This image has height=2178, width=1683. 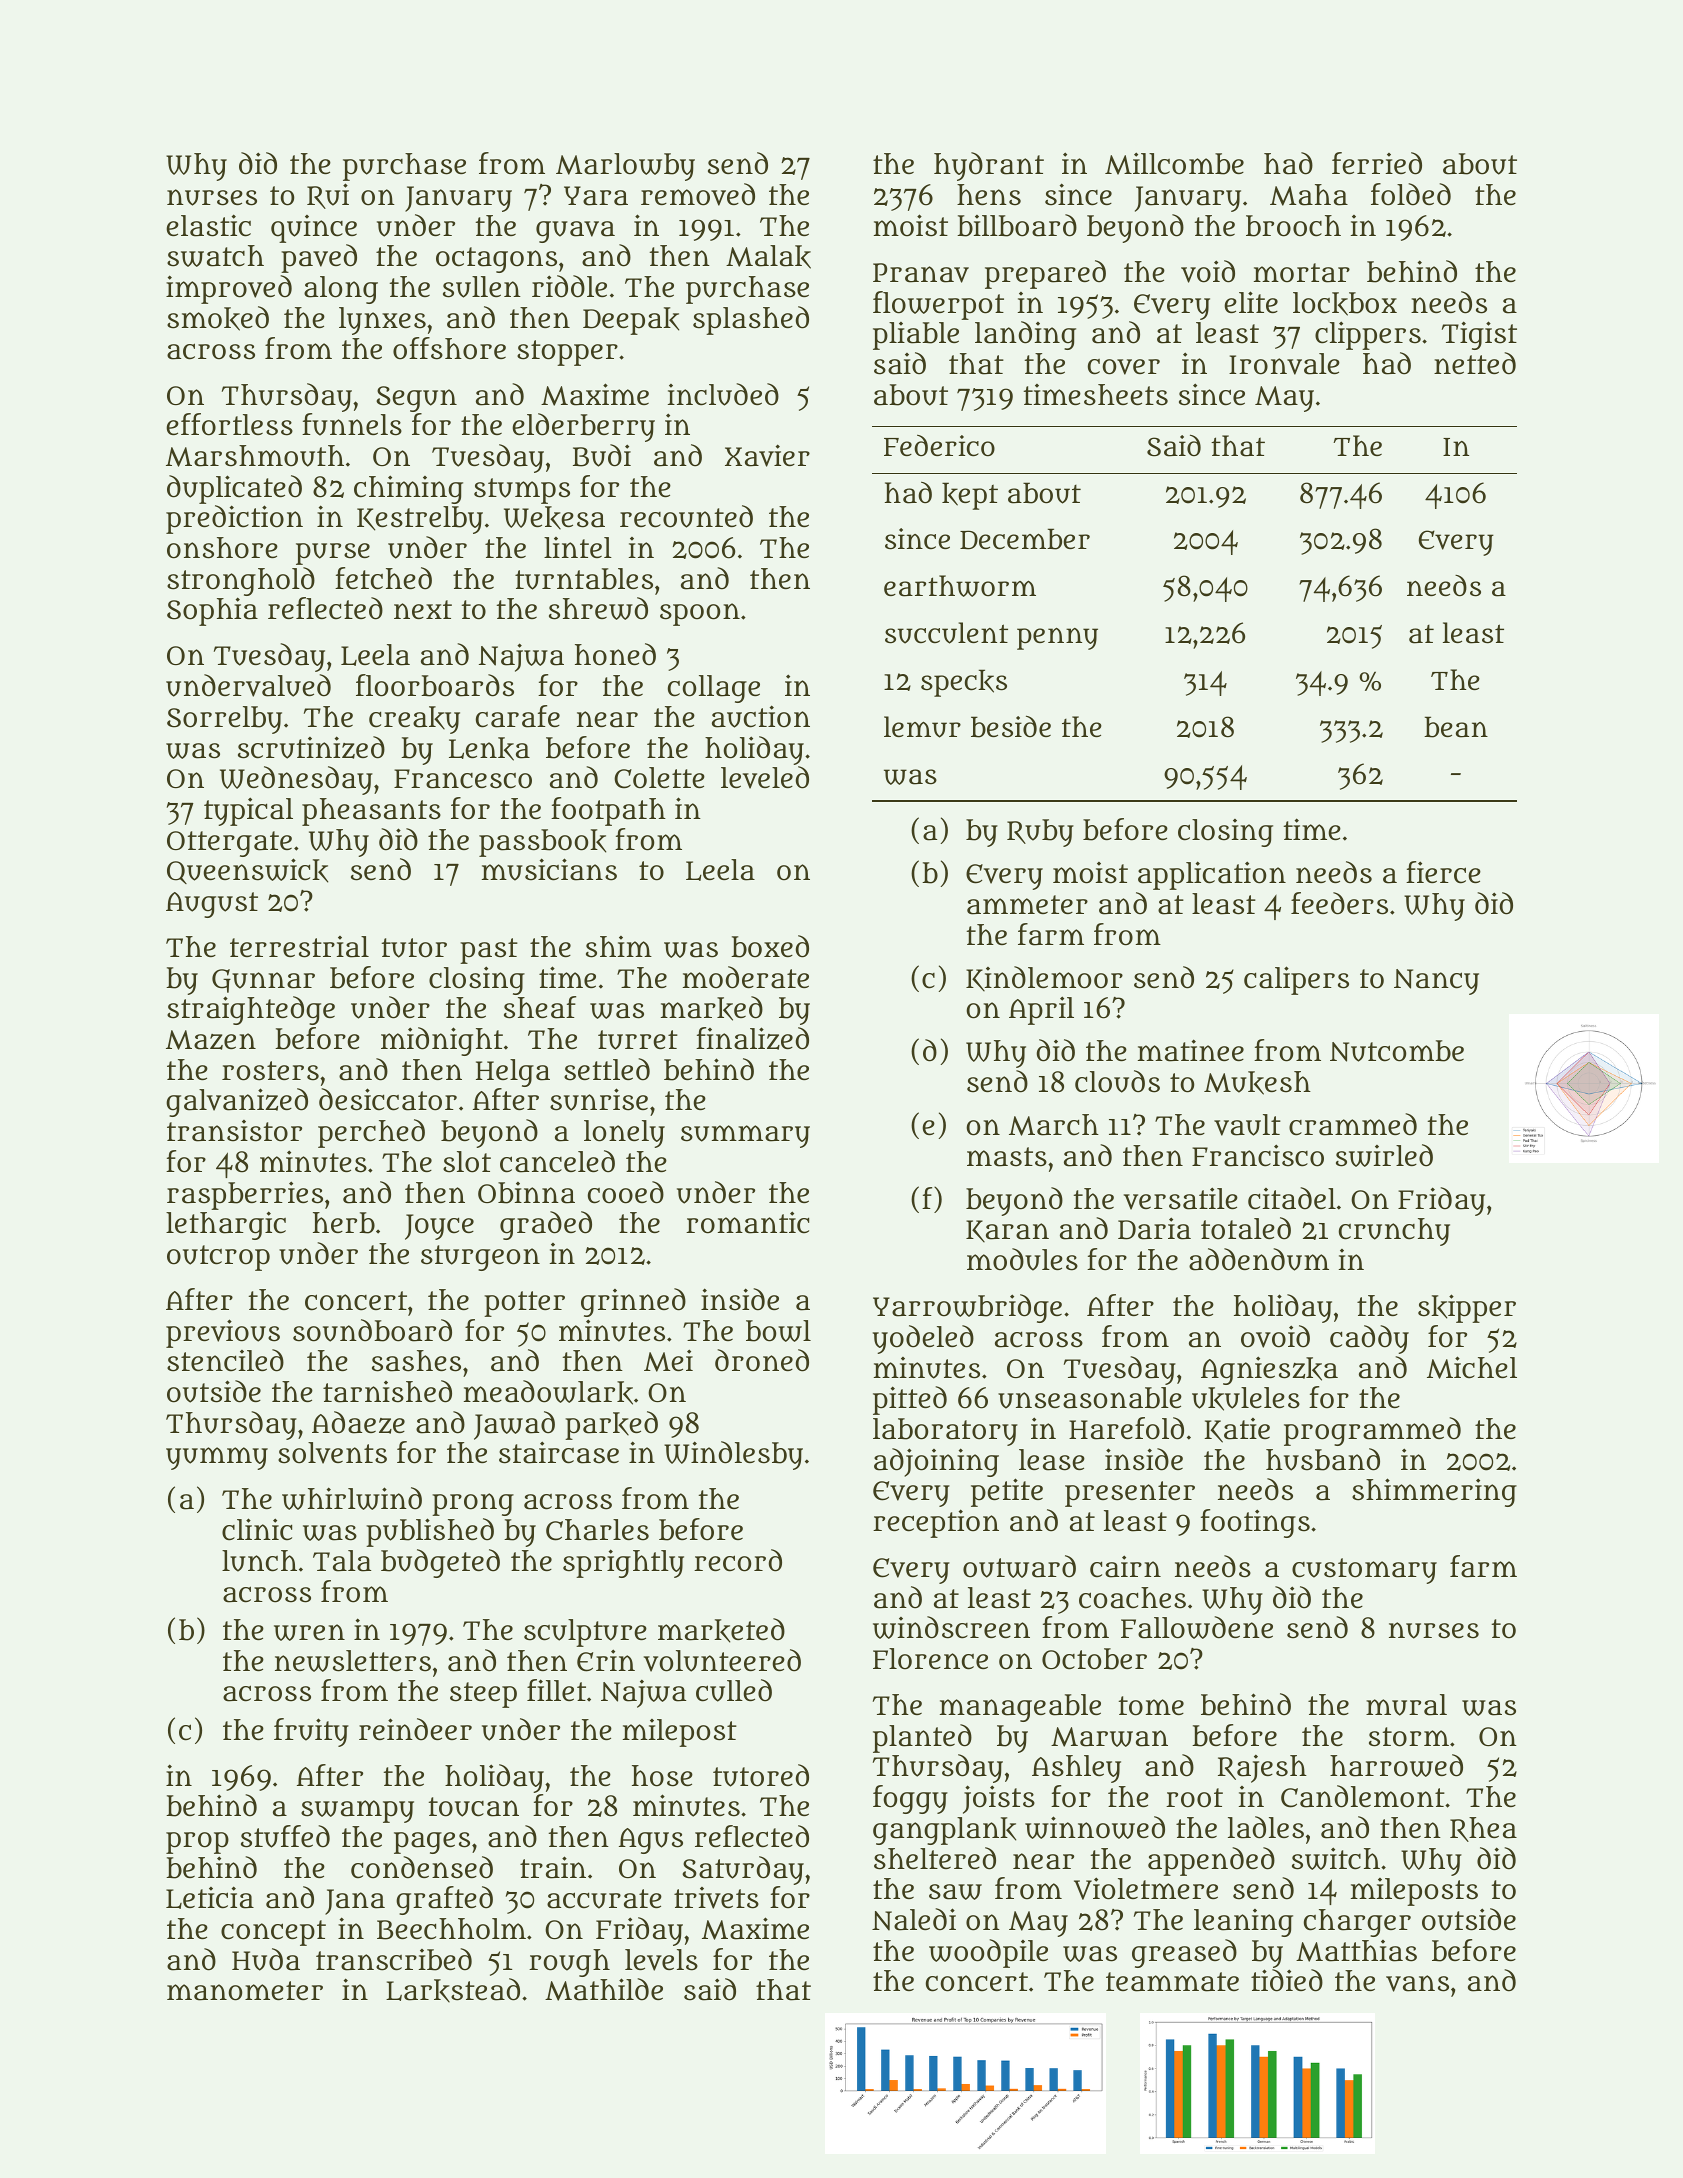 What do you see at coordinates (1436, 982) in the image?
I see `Nancy` at bounding box center [1436, 982].
